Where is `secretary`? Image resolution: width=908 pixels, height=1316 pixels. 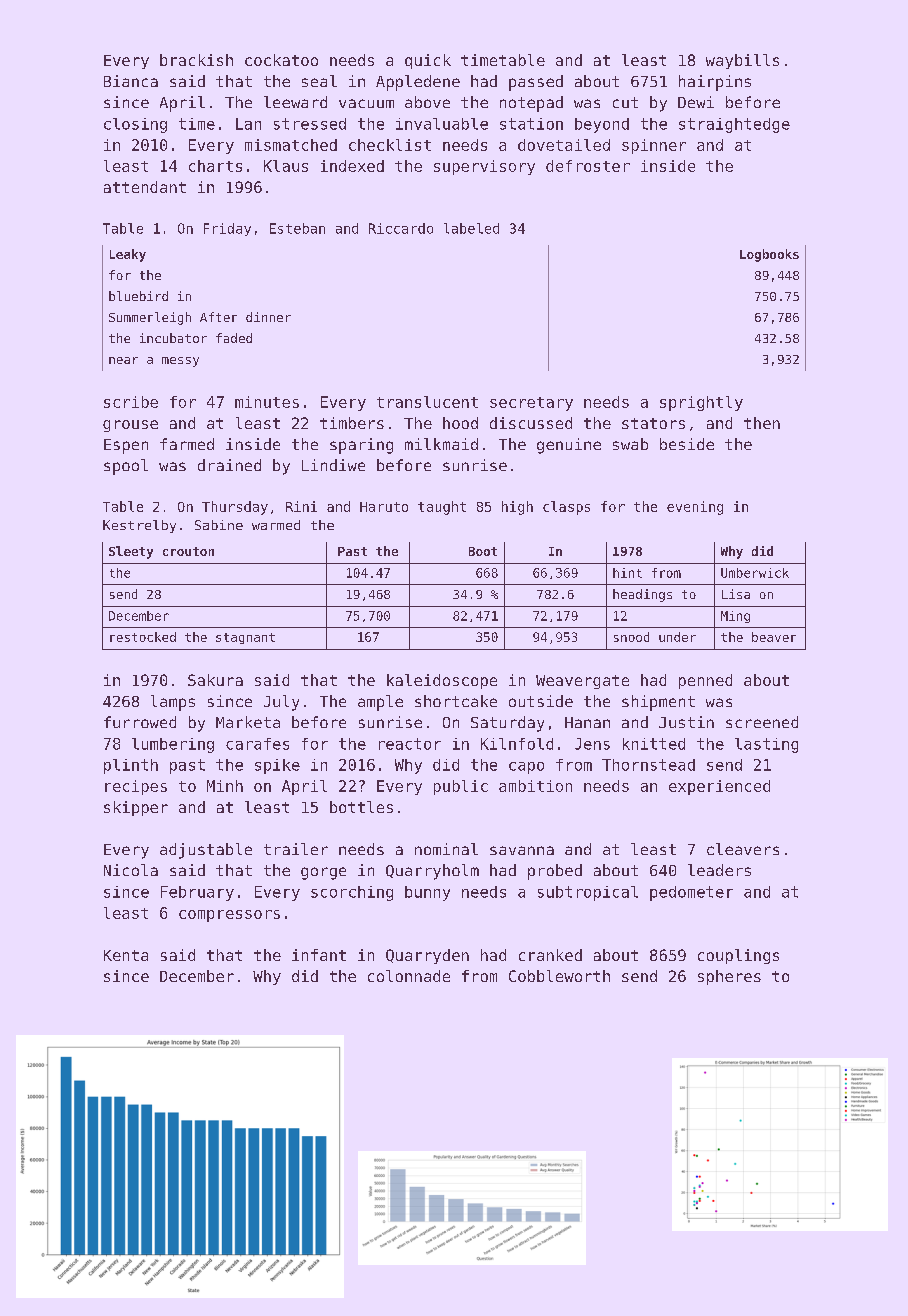 secretary is located at coordinates (531, 404).
